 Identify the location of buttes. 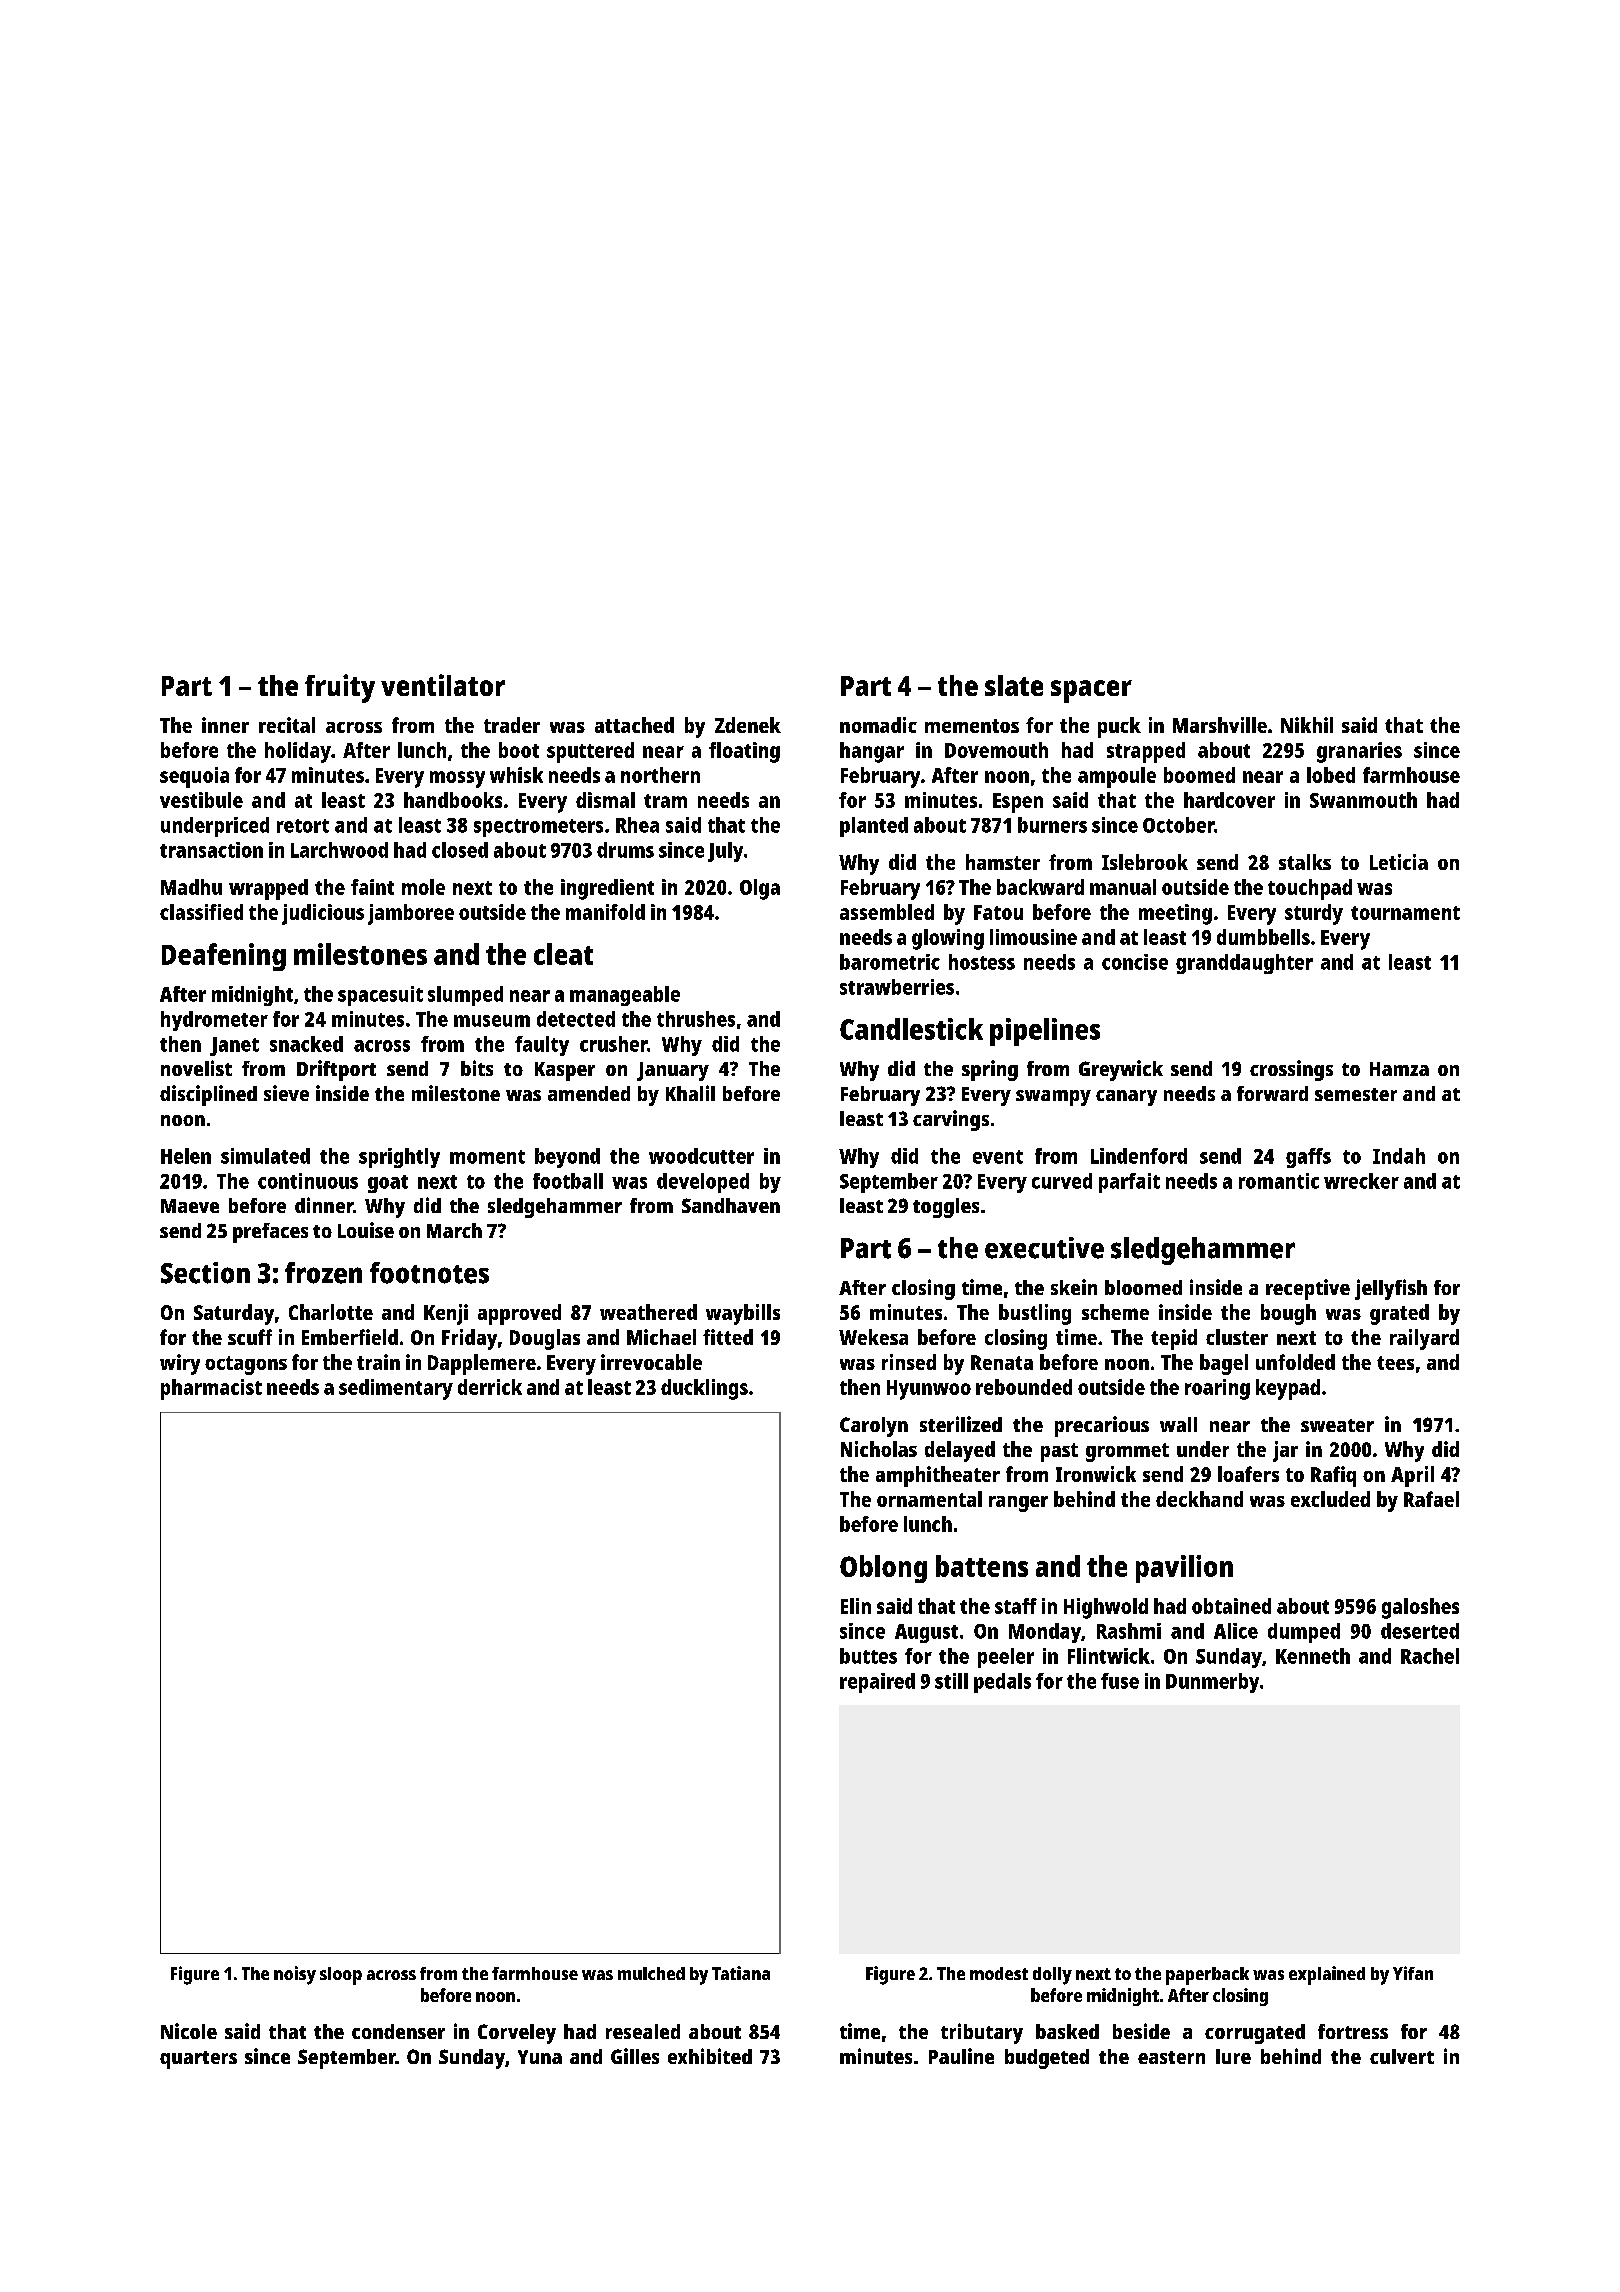
(868, 1656).
